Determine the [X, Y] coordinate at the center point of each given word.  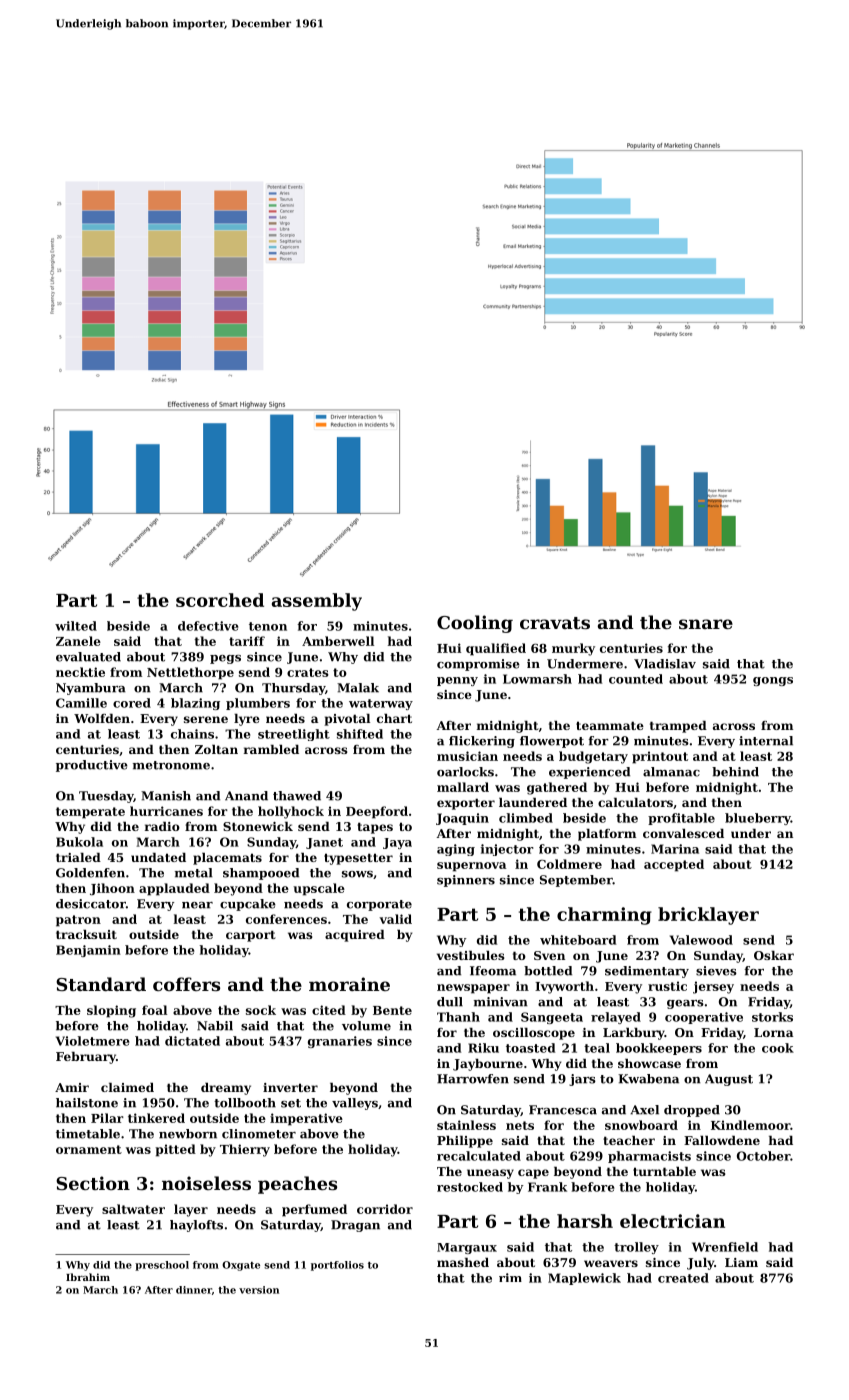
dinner [194, 1290]
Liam [741, 1262]
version [259, 1290]
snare [706, 624]
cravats [555, 623]
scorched [220, 600]
